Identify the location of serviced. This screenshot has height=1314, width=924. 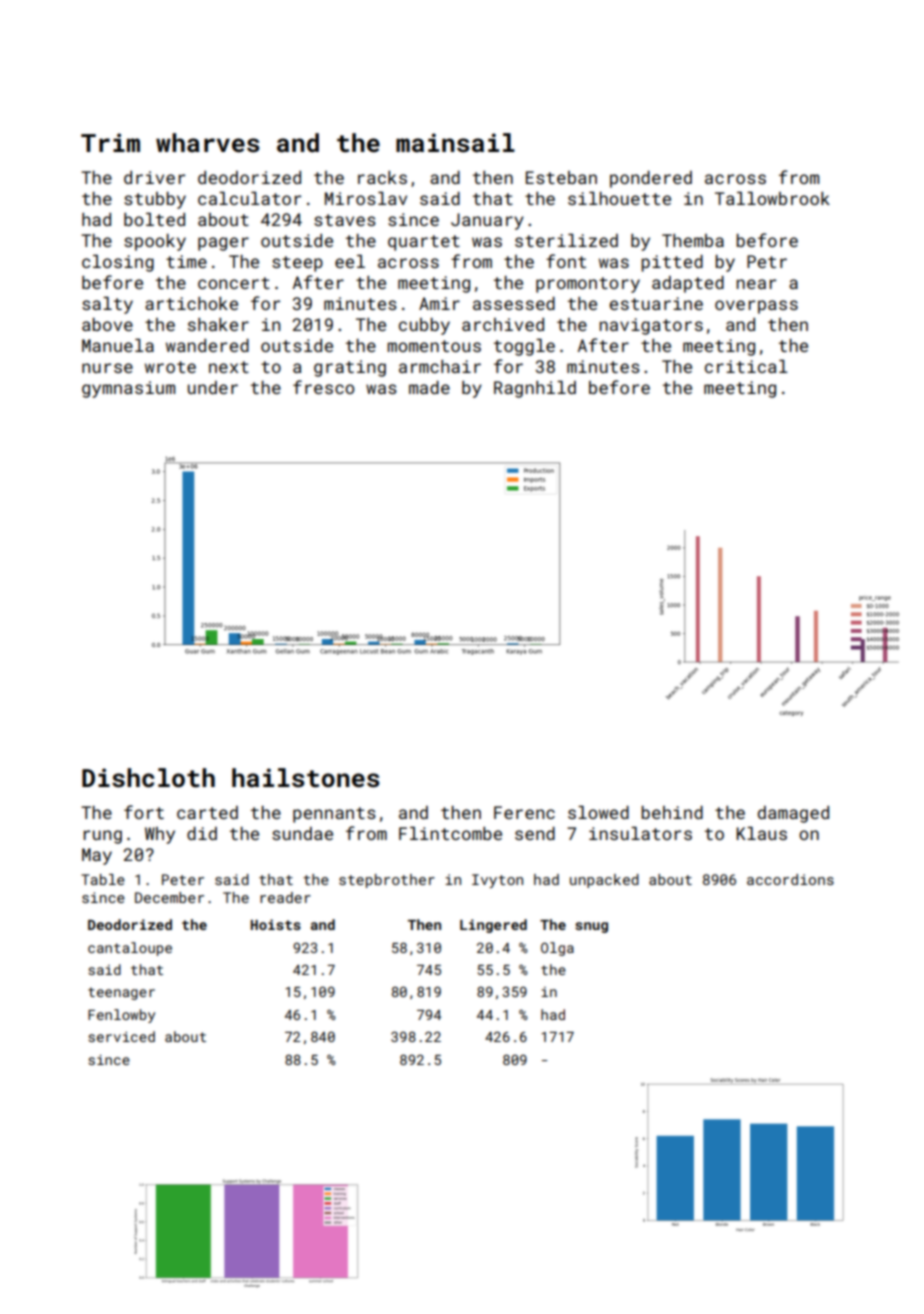
(121, 1036).
